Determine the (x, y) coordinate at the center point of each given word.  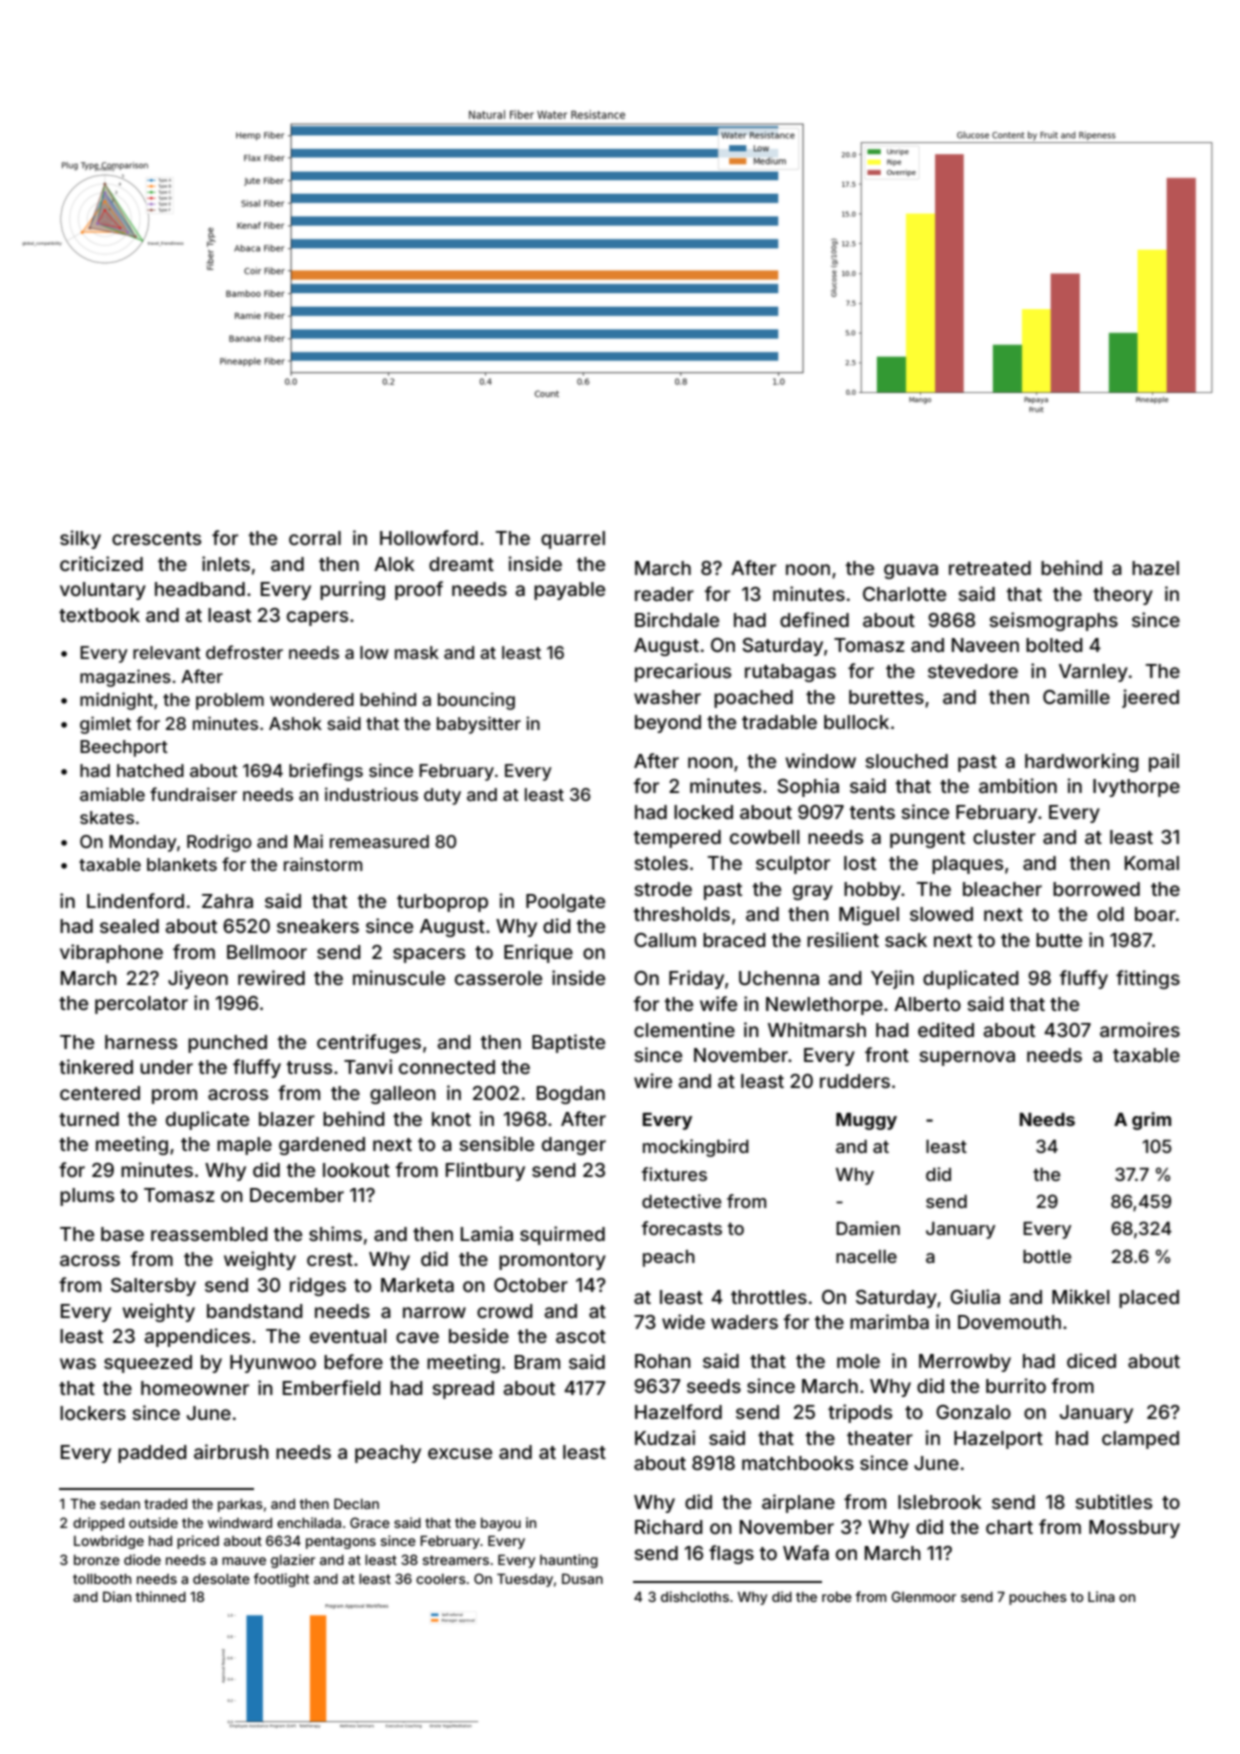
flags (731, 1554)
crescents (156, 538)
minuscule (399, 977)
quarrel (573, 540)
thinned (161, 1596)
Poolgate (565, 903)
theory (1123, 596)
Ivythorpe (1136, 788)
